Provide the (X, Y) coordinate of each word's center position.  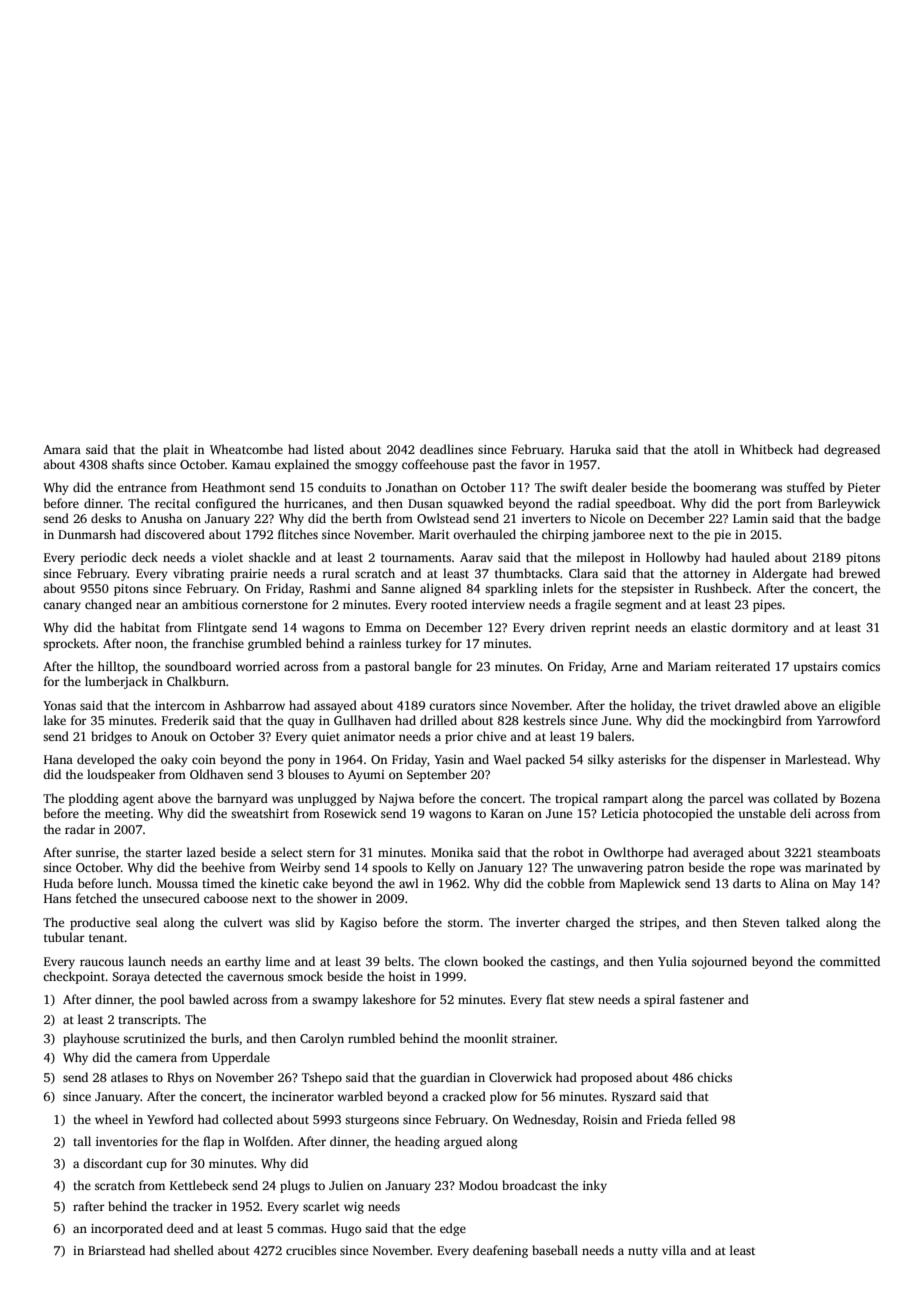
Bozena (860, 798)
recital (172, 503)
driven (568, 627)
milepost (600, 558)
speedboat (644, 504)
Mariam (689, 666)
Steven (761, 922)
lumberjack (116, 682)
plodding (94, 799)
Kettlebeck (199, 1185)
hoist (402, 976)
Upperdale (241, 1058)
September (437, 775)
